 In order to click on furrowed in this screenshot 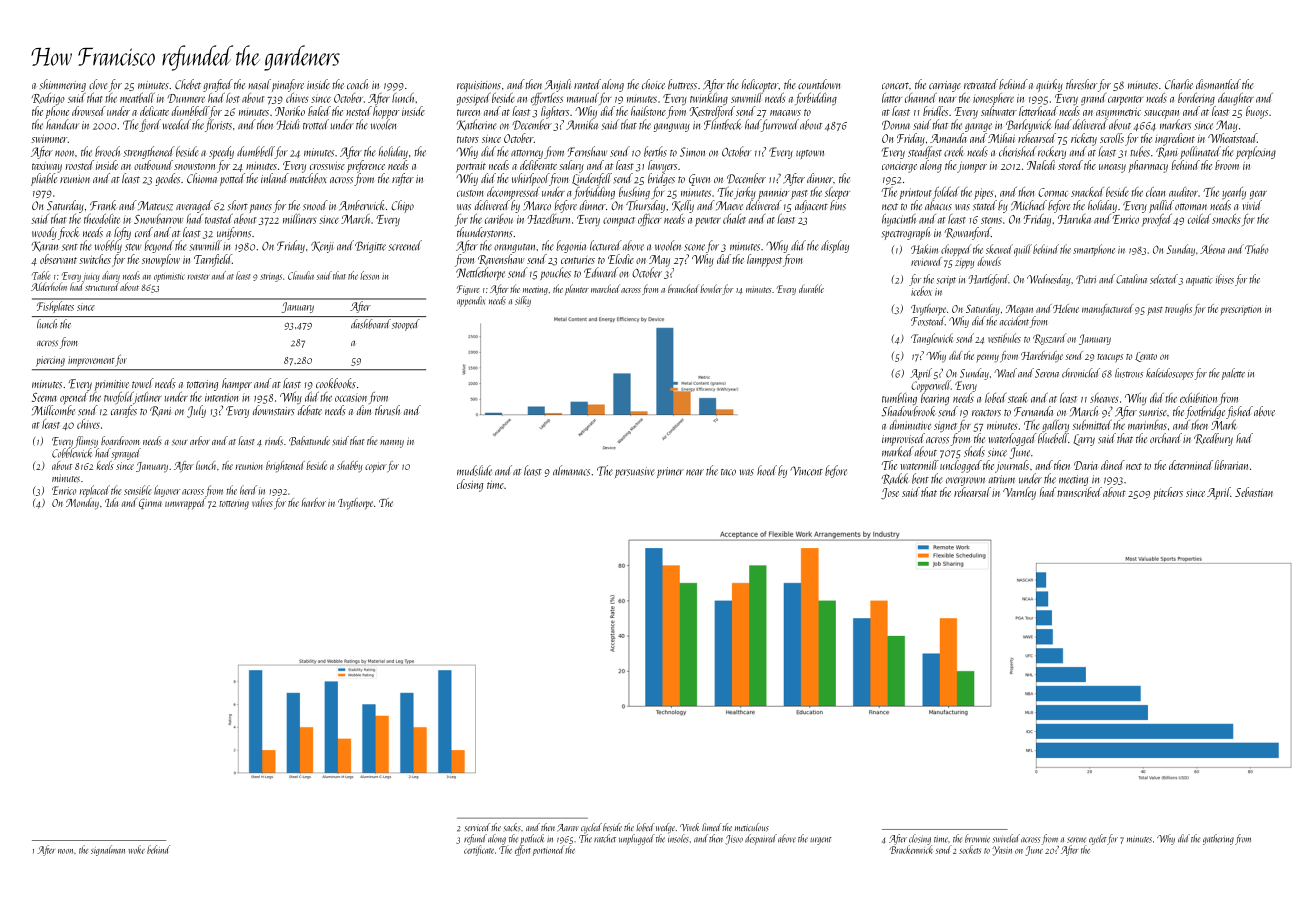, I will do `click(780, 125)`.
